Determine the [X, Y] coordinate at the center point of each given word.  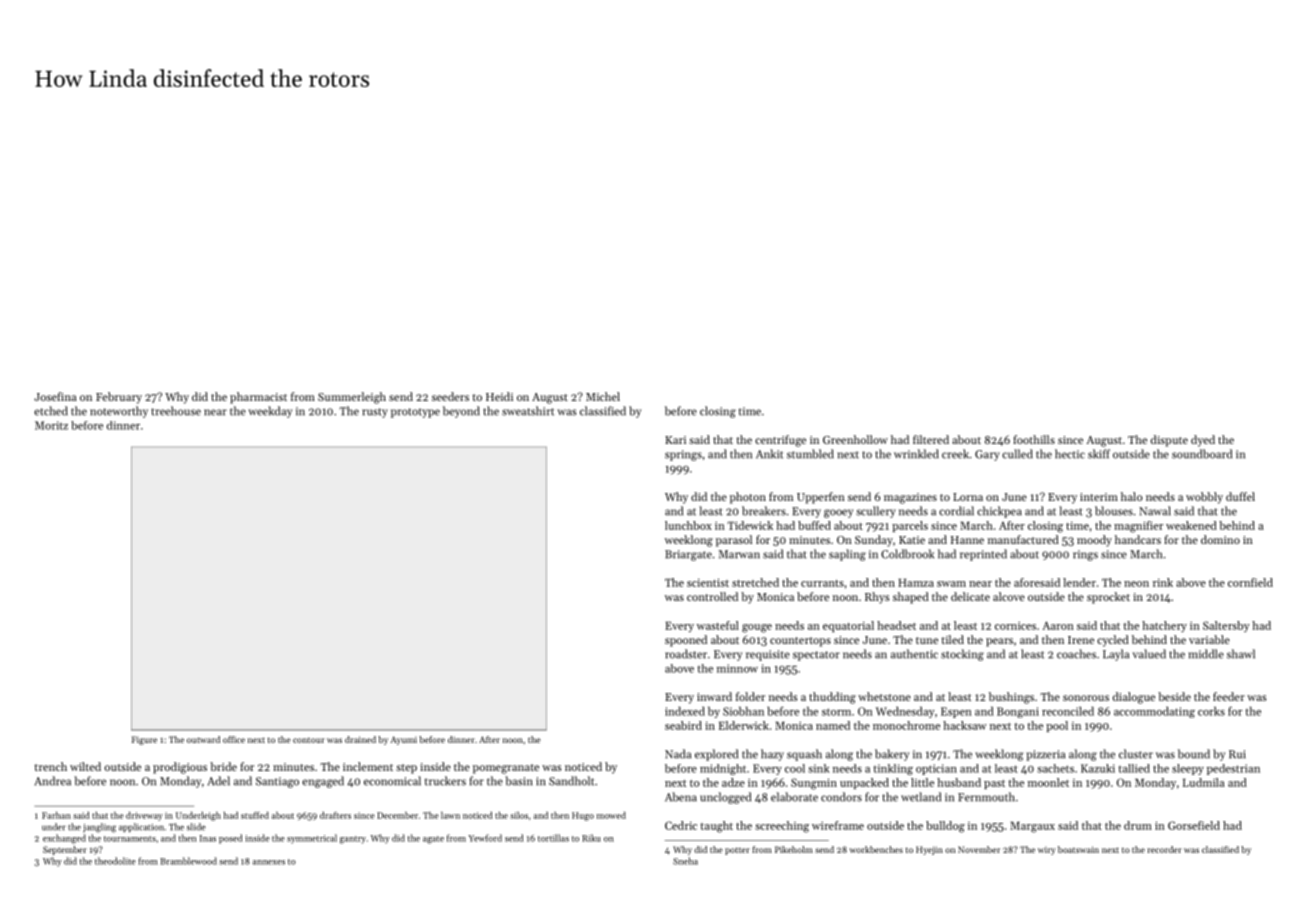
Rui [1237, 754]
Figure [144, 740]
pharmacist [258, 398]
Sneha [685, 861]
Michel [603, 396]
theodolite [115, 861]
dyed [1203, 441]
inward [714, 696]
